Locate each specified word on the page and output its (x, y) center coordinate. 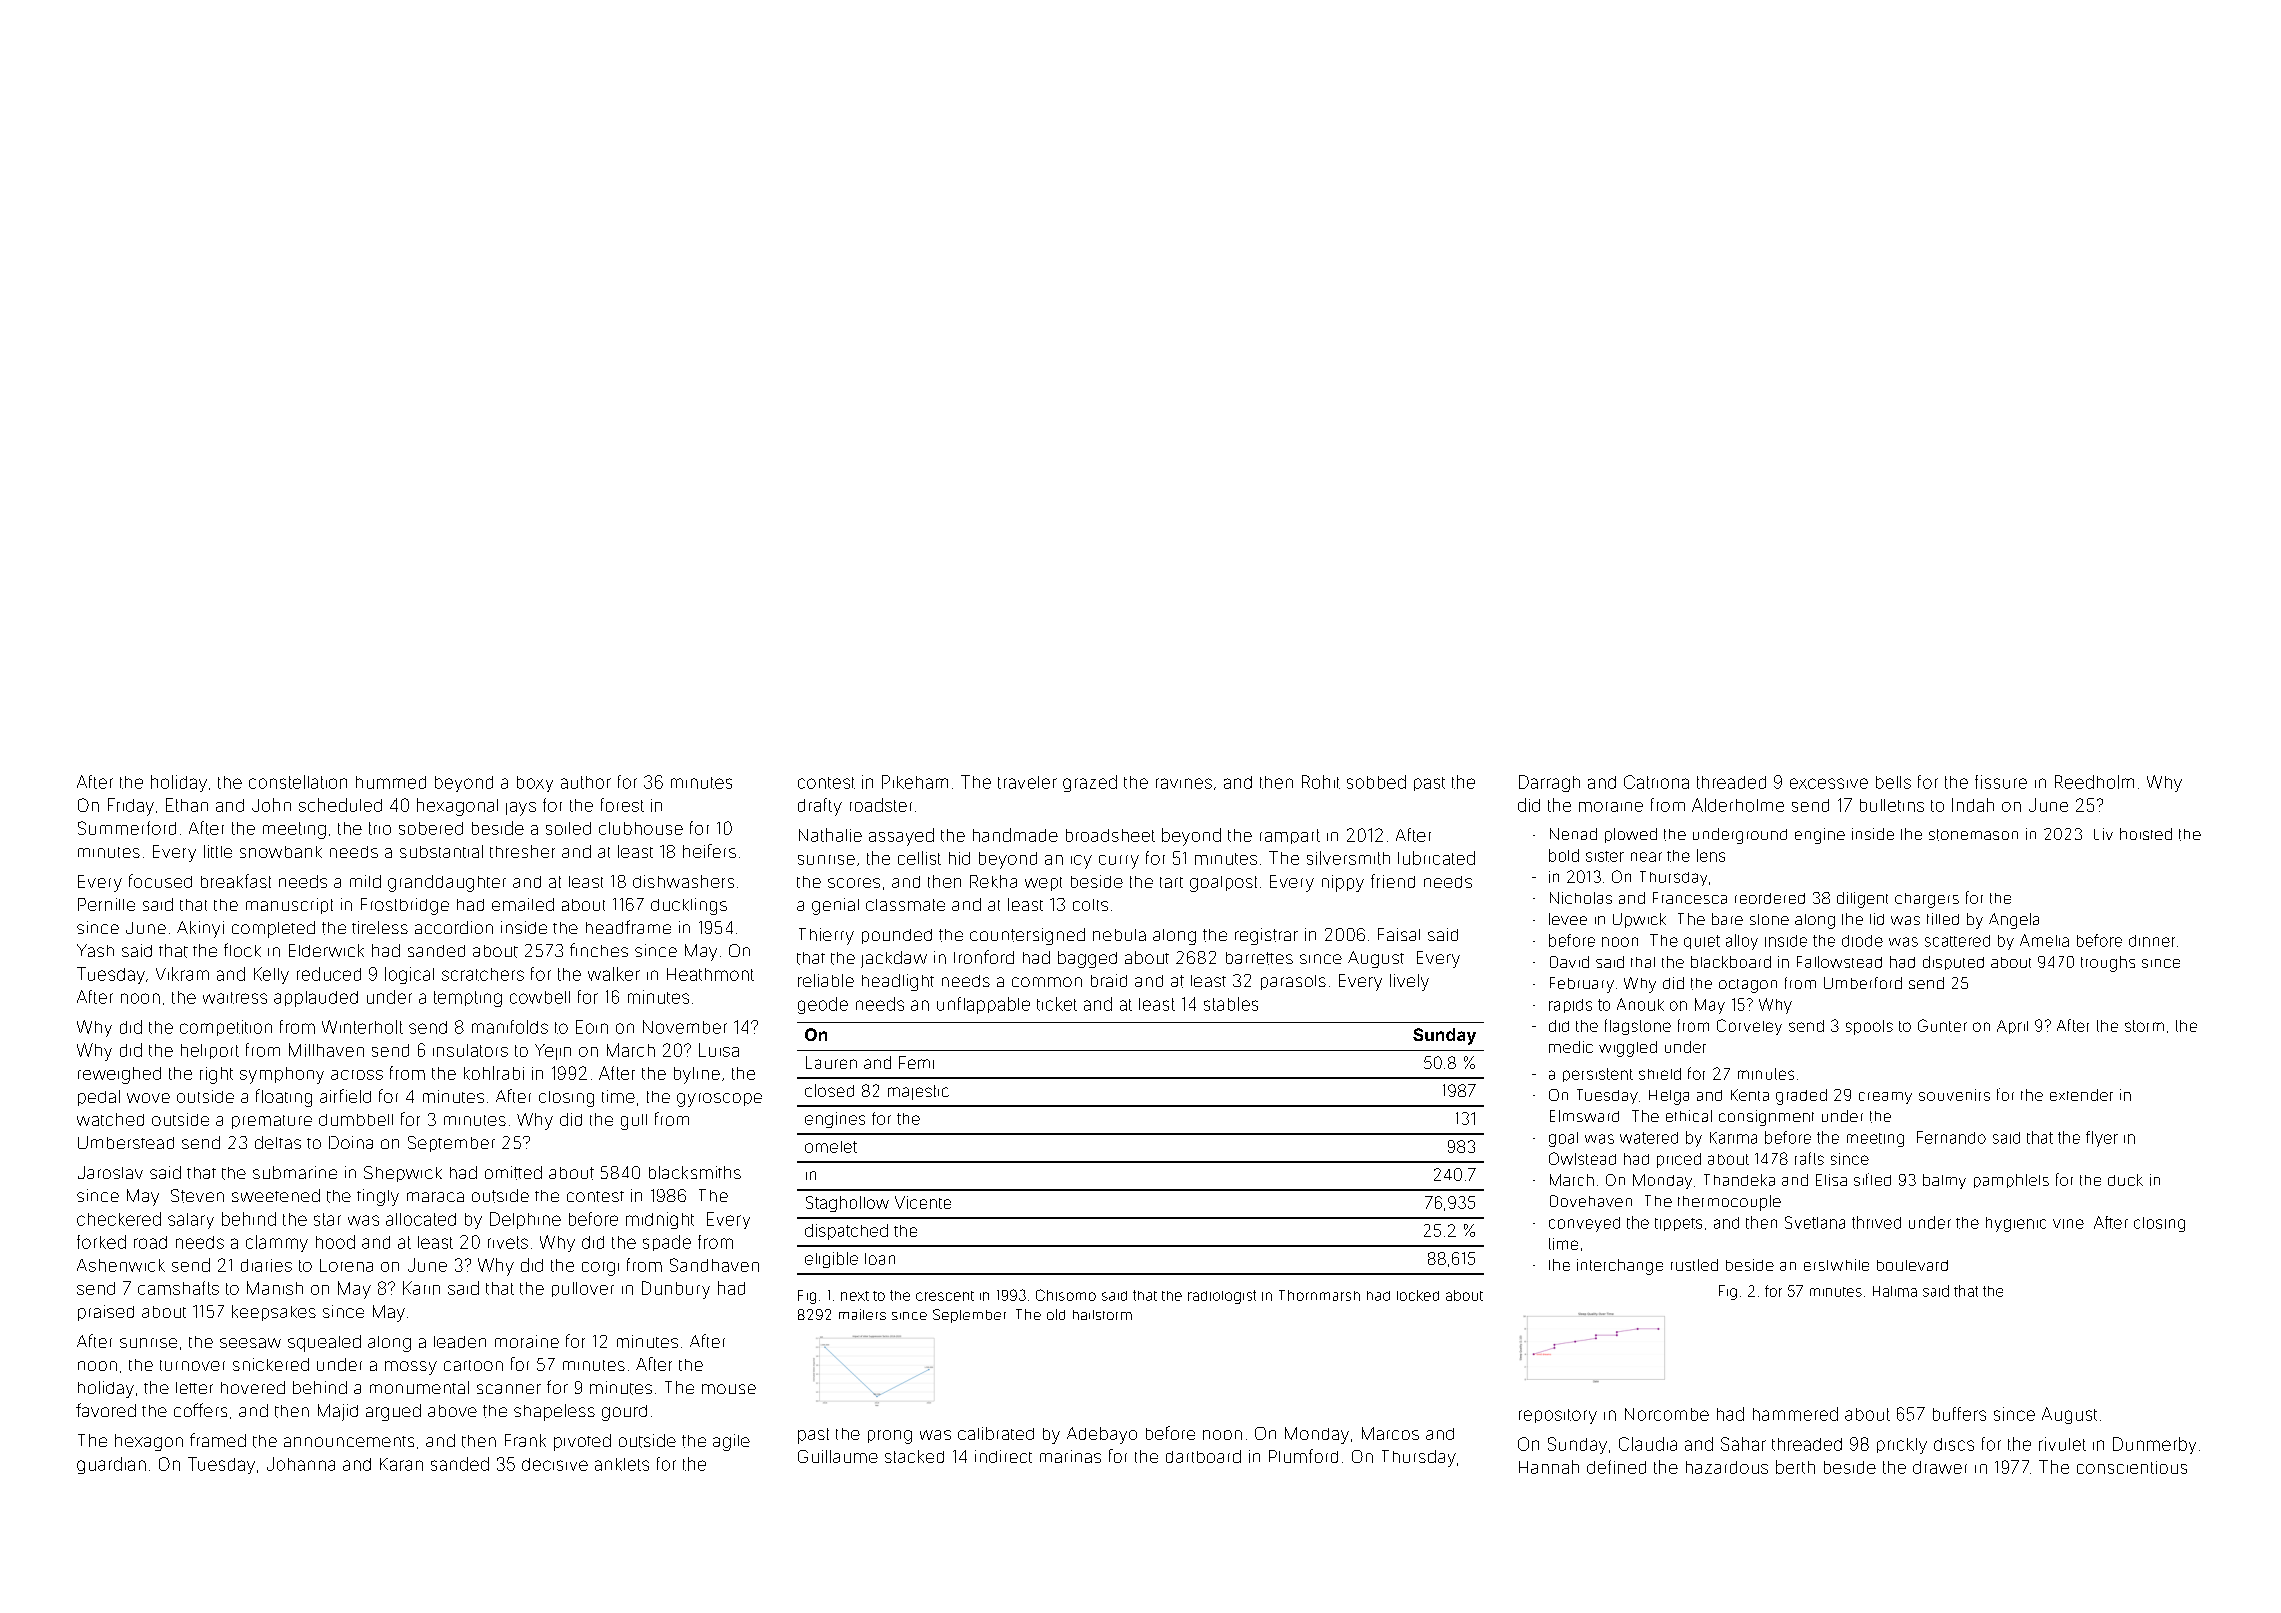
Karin (421, 1288)
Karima (1733, 1138)
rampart (1290, 836)
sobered (431, 828)
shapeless (554, 1412)
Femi (916, 1062)
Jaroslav (110, 1172)
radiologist (1222, 1297)
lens (1711, 855)
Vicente (923, 1202)
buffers (1959, 1414)
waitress (235, 998)
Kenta (1750, 1095)
